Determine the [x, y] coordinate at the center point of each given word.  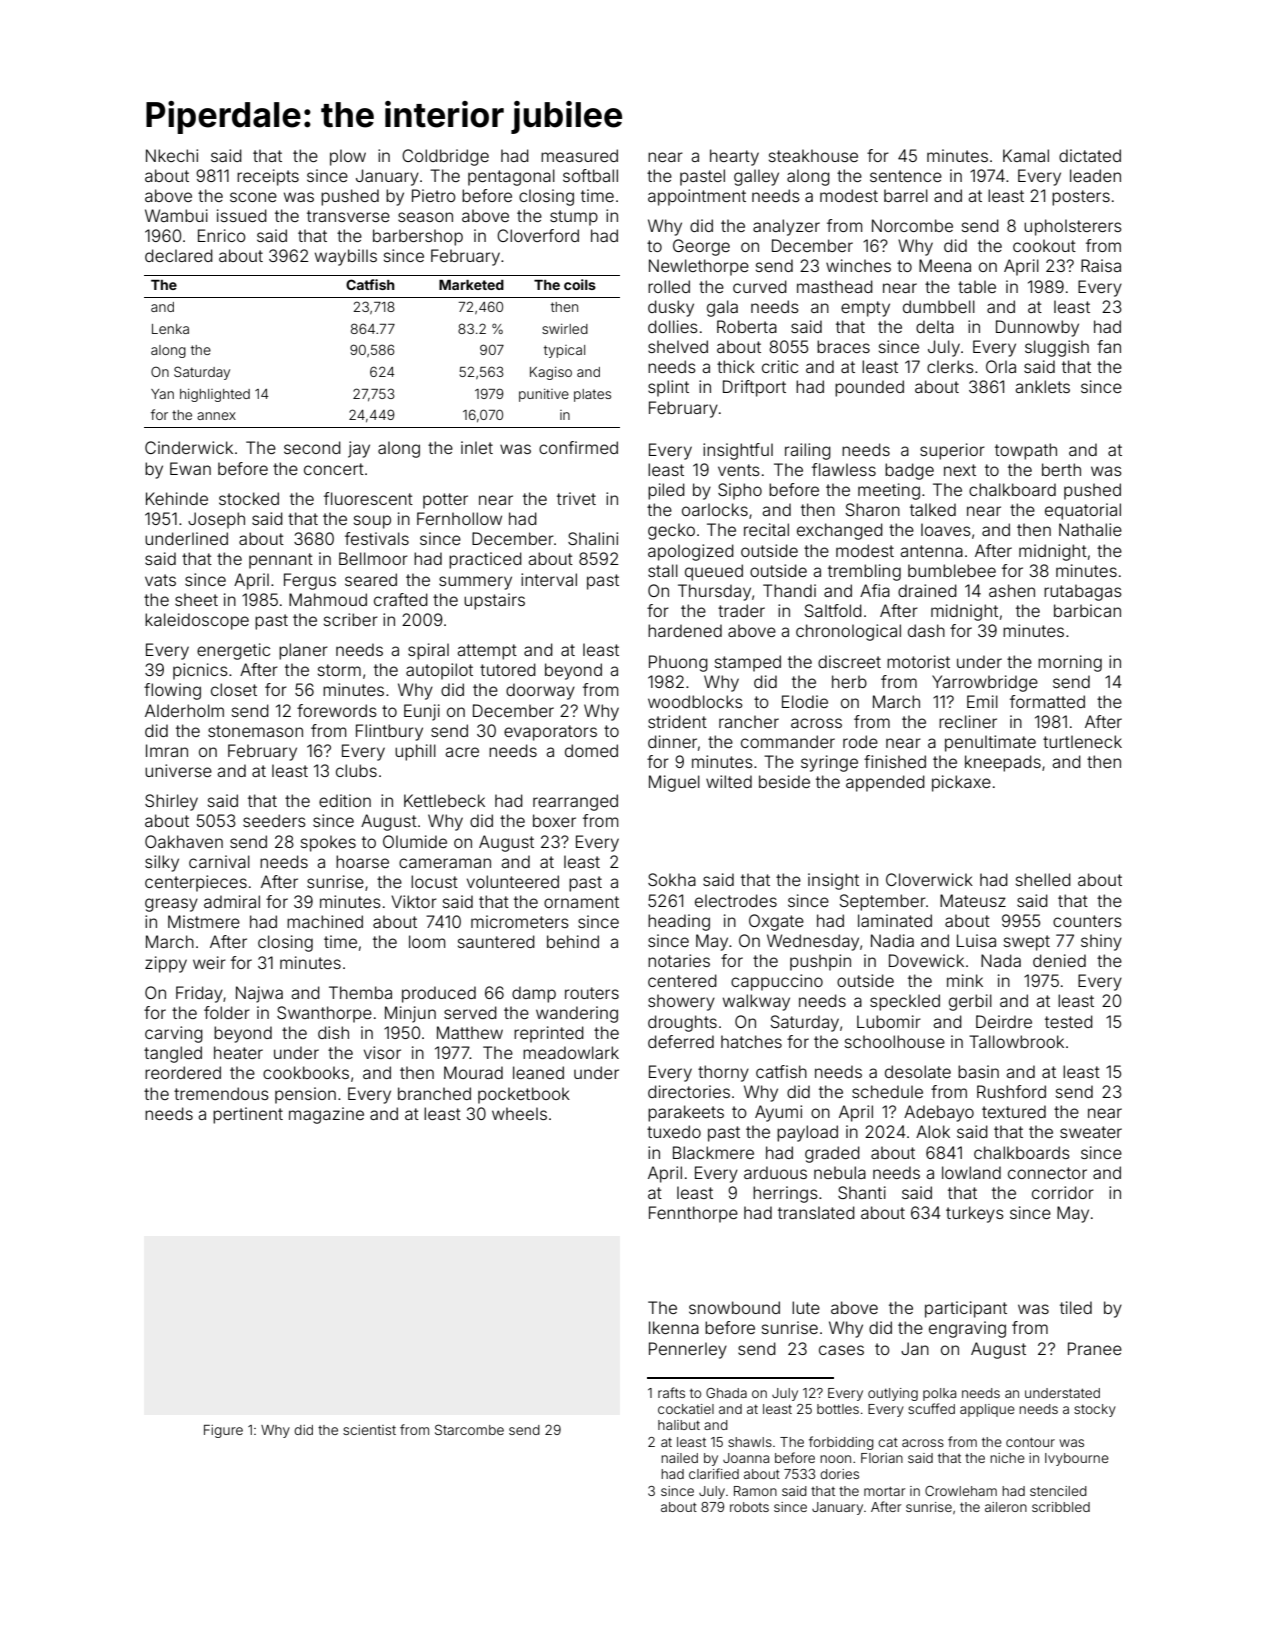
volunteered [513, 881]
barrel [906, 195]
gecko [671, 531]
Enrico [222, 235]
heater [238, 1052]
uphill [415, 752]
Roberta [747, 326]
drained [927, 590]
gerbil [970, 1002]
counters [1087, 921]
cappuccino [777, 982]
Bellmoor [373, 558]
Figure [223, 1431]
